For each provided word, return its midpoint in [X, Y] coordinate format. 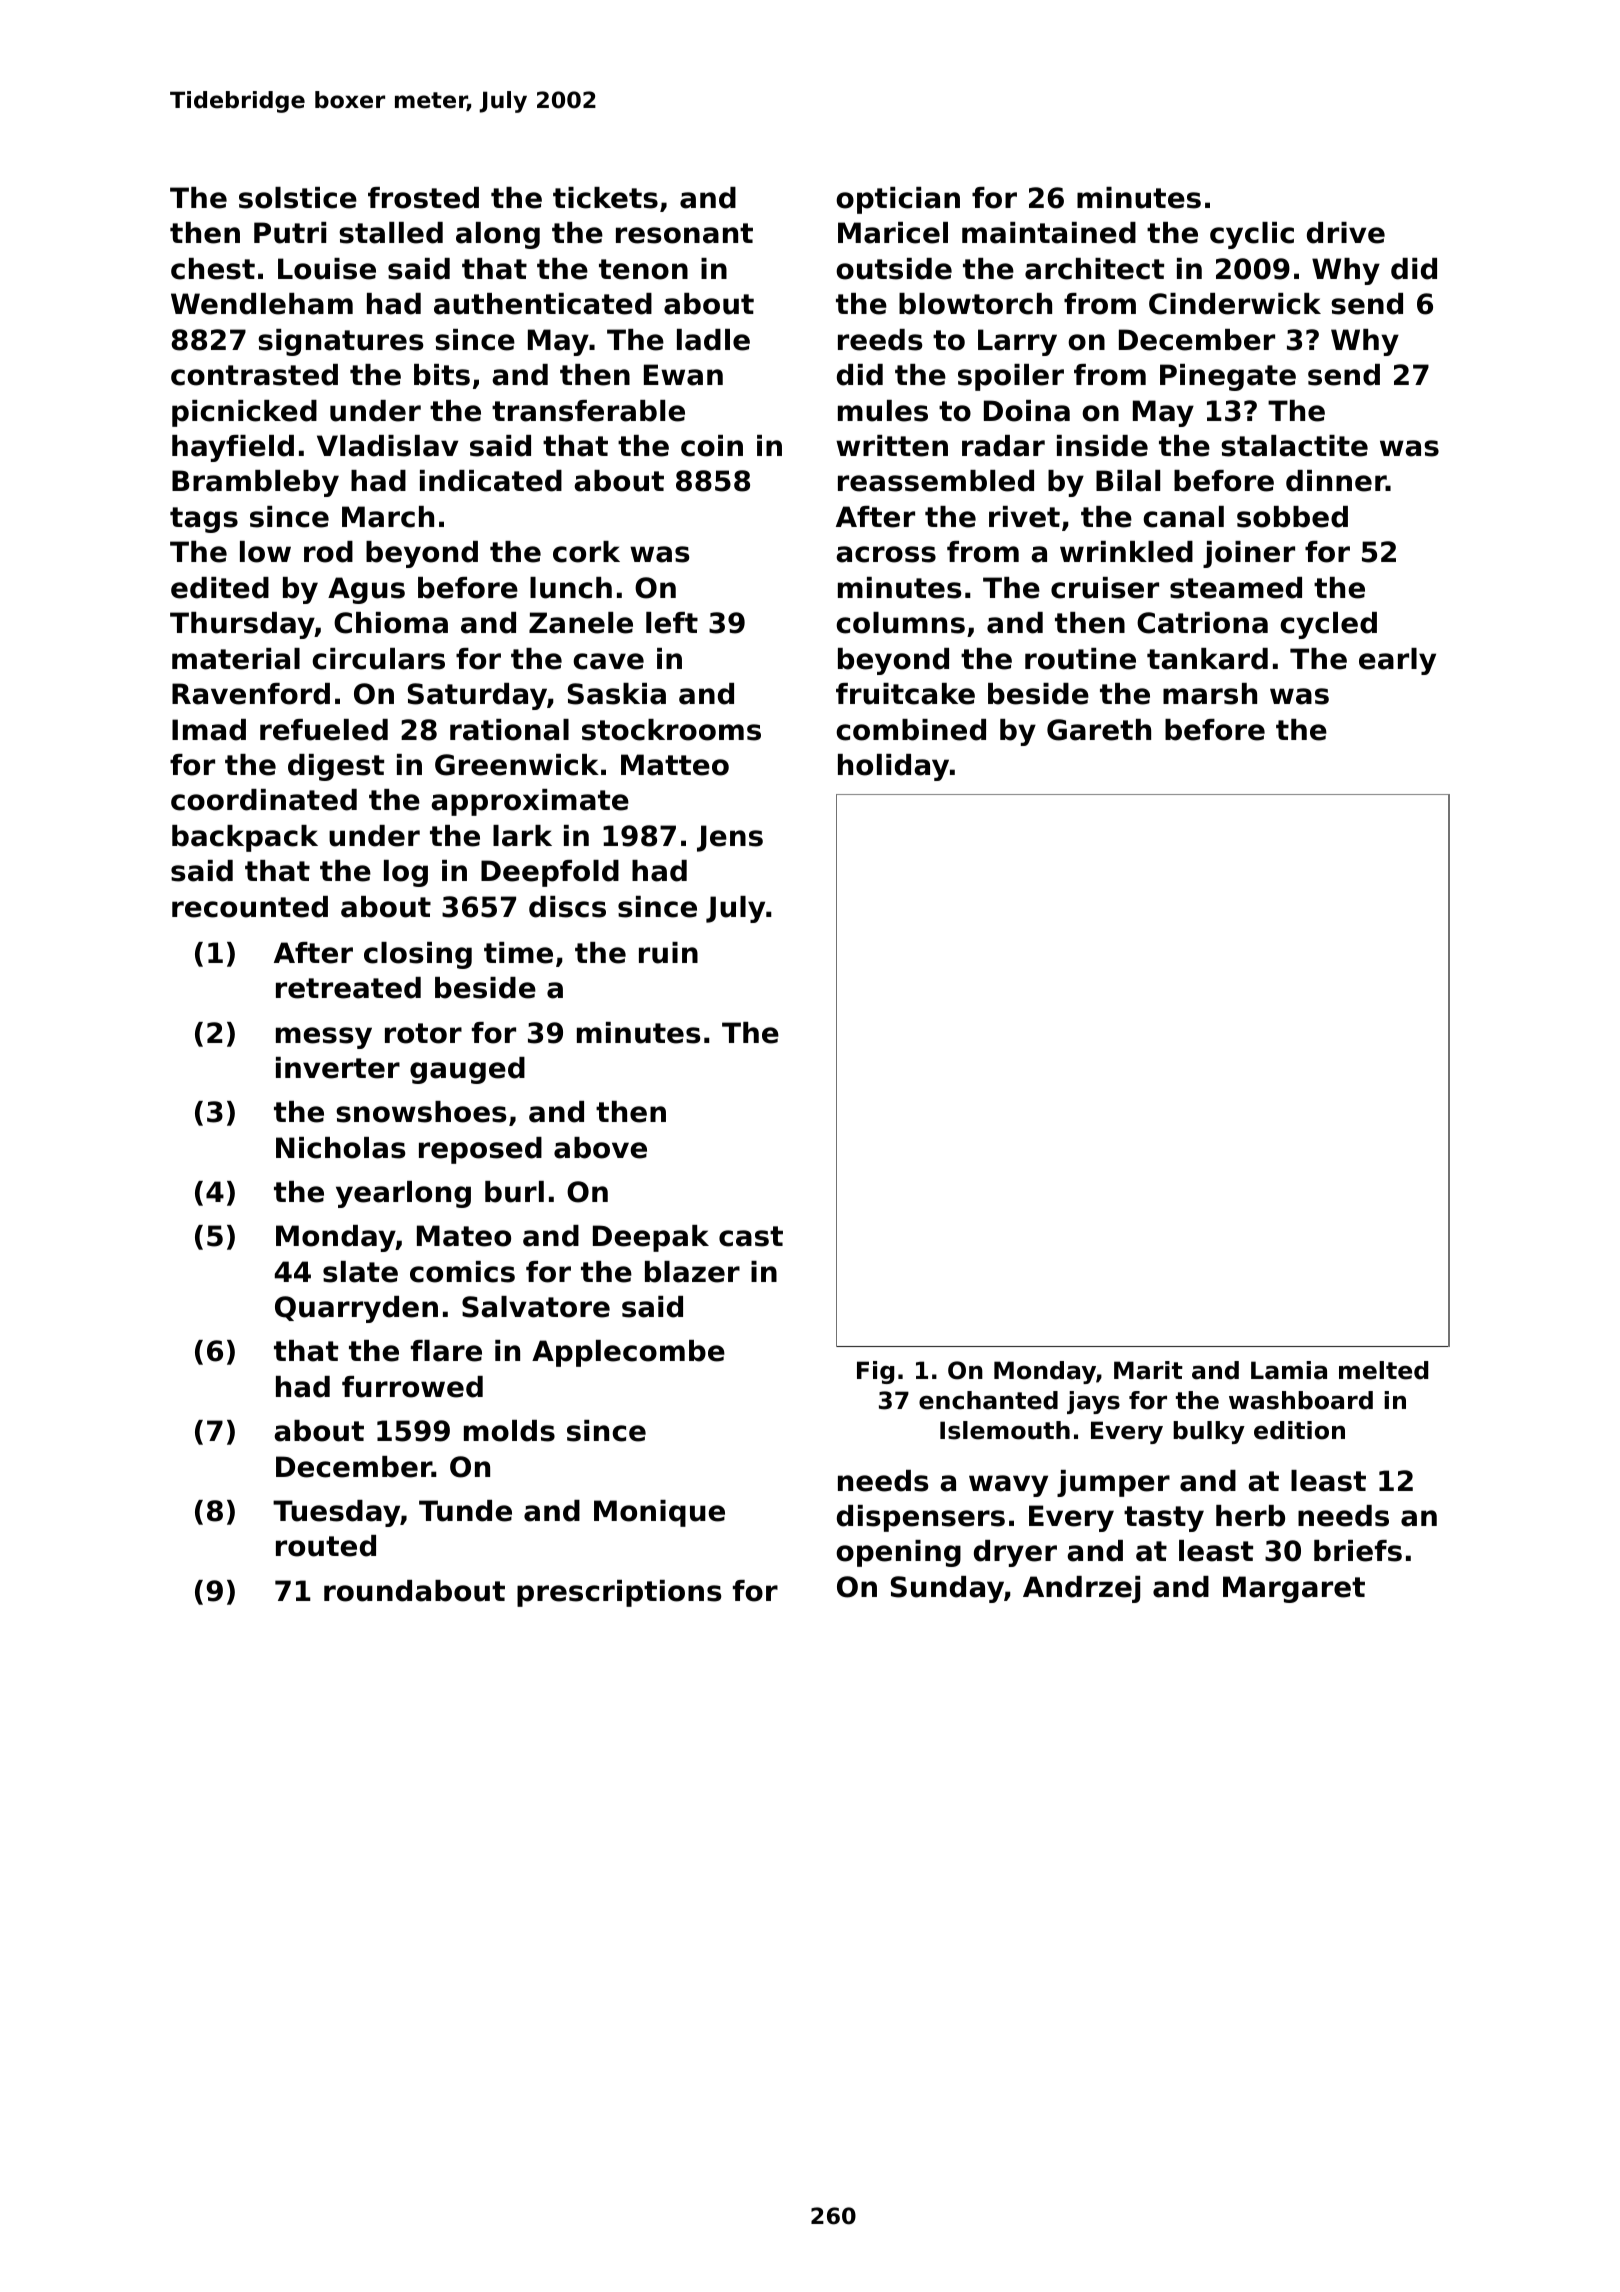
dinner [1336, 481]
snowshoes [421, 1112]
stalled [391, 233]
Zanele [581, 623]
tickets [605, 198]
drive [1346, 233]
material [236, 659]
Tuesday [336, 1513]
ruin [668, 953]
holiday [893, 767]
